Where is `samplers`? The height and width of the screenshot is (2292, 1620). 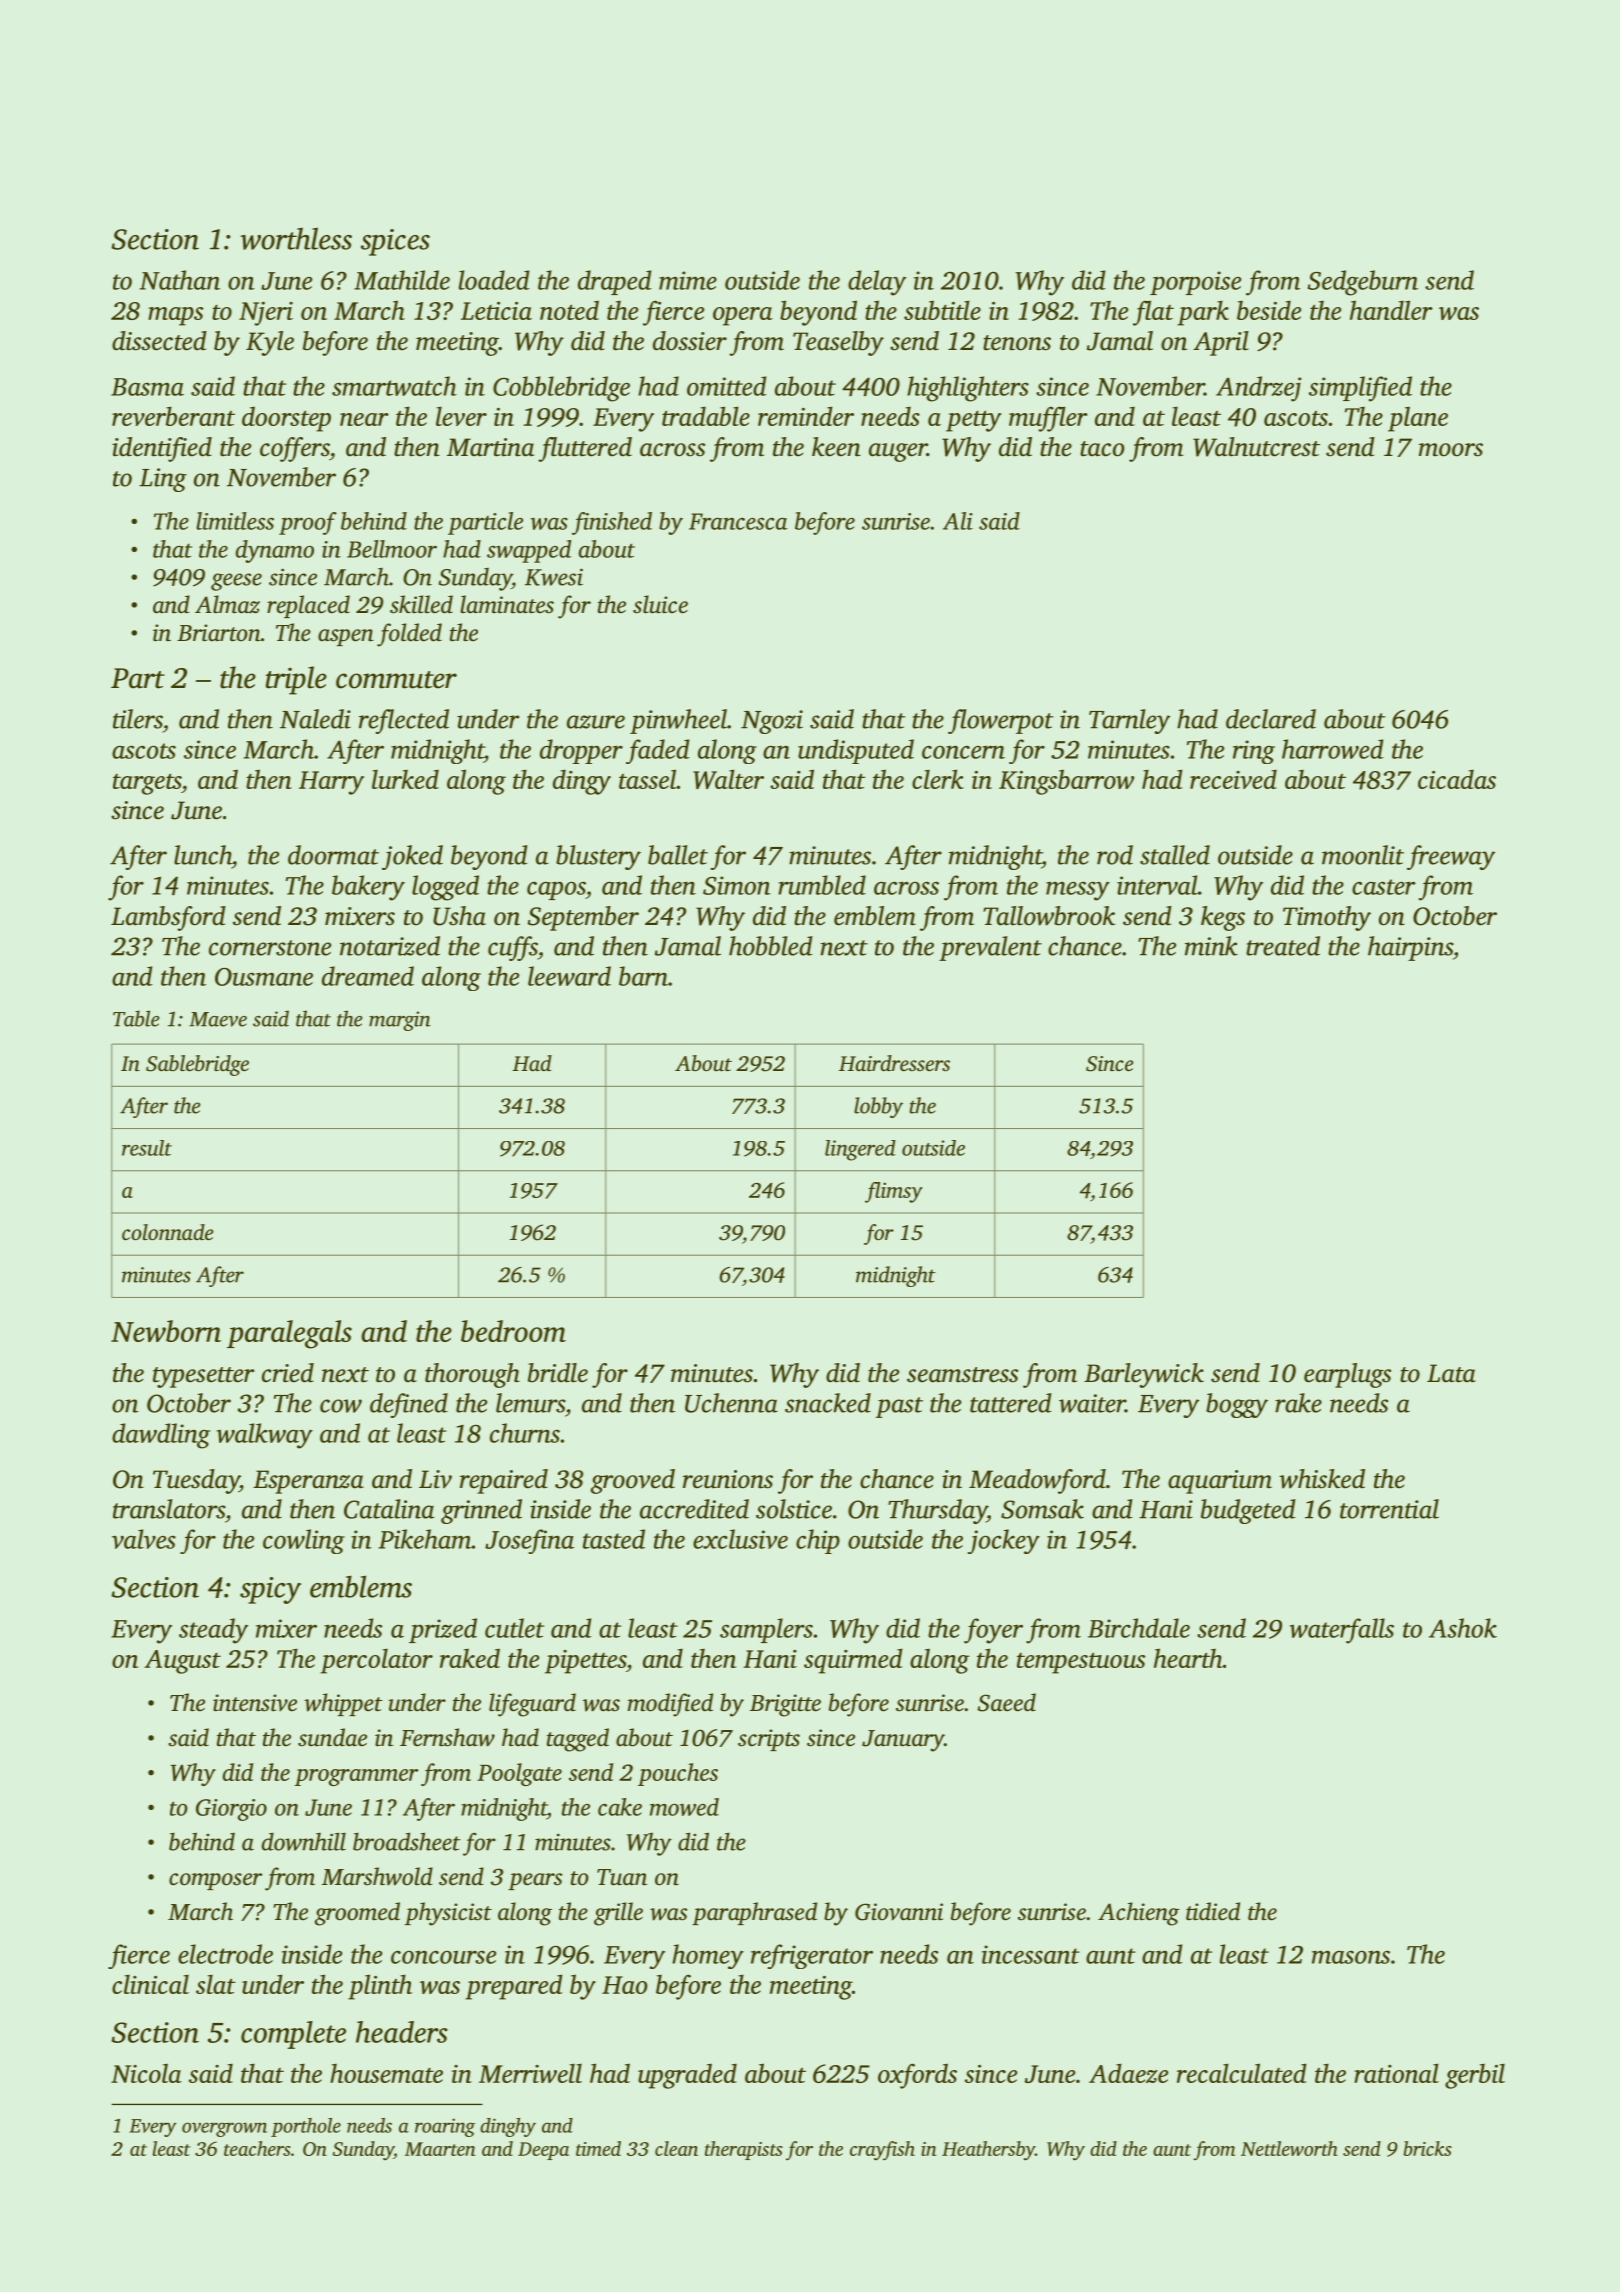 samplers is located at coordinates (766, 1630).
